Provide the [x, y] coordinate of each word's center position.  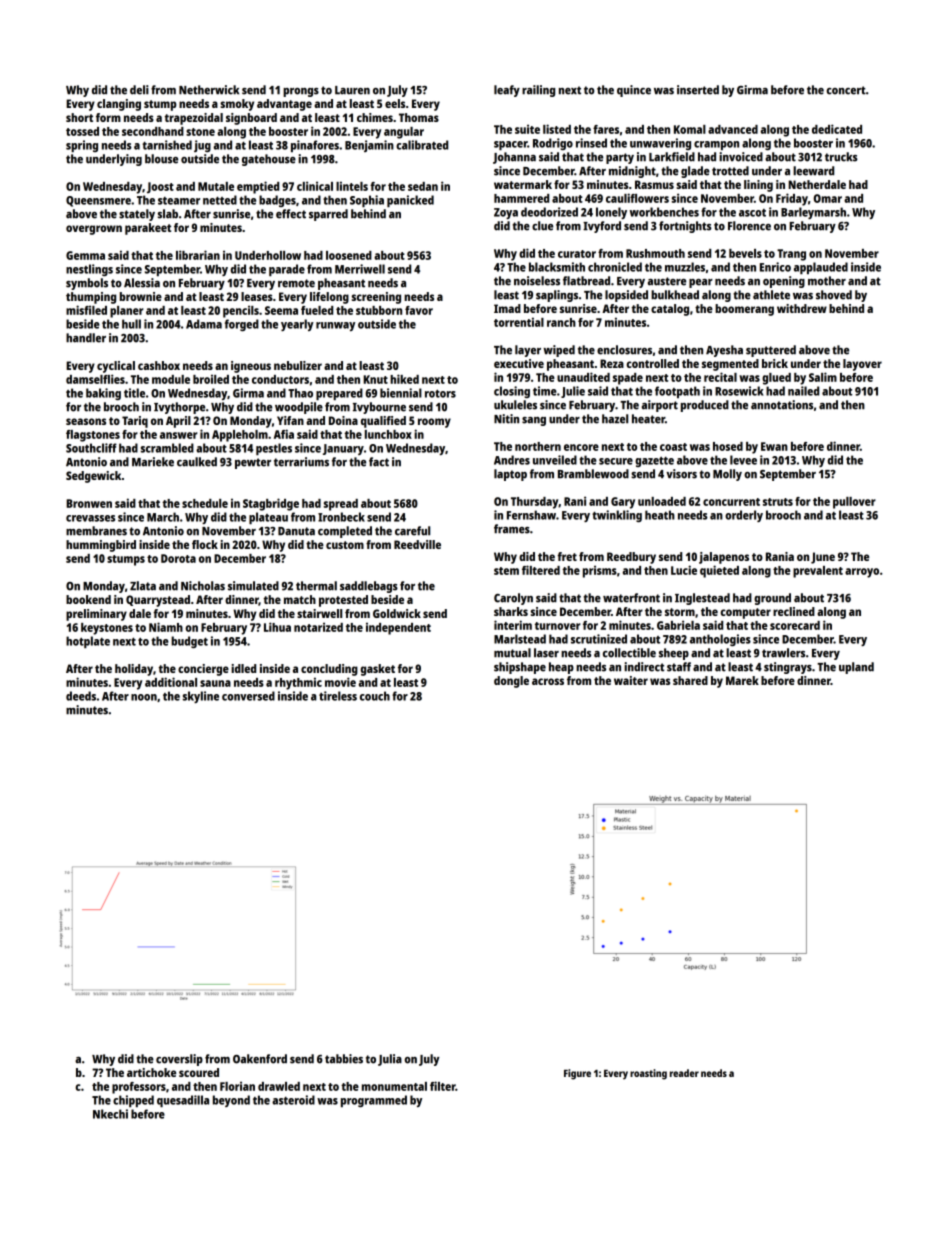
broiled [211, 379]
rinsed [591, 143]
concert [846, 90]
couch [375, 696]
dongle [511, 682]
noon [144, 697]
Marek [742, 680]
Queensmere [98, 201]
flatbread [586, 281]
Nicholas [203, 586]
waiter [631, 680]
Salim [823, 377]
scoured [199, 1072]
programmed [374, 1101]
